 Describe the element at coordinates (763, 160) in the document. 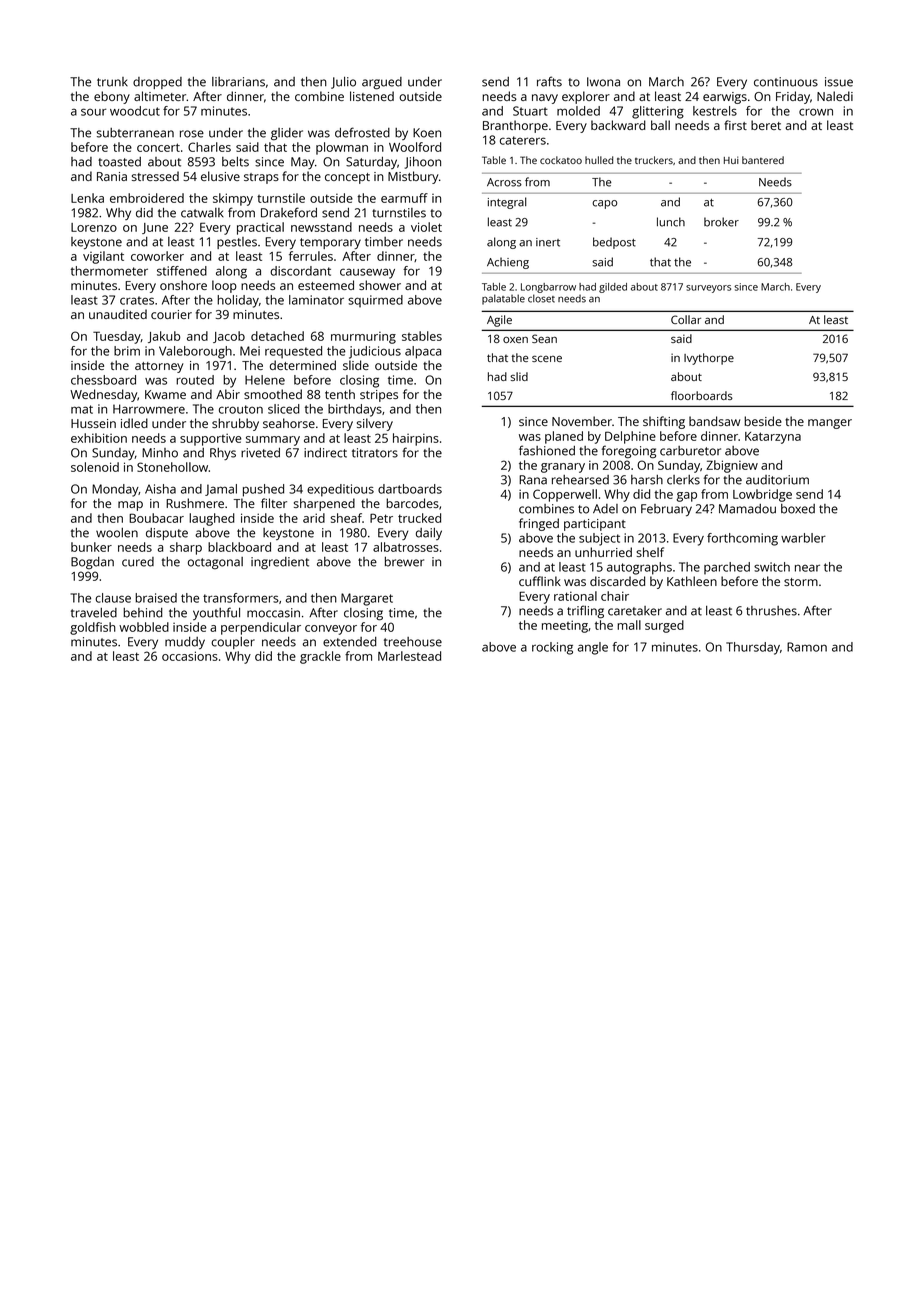

I see `bantered` at that location.
